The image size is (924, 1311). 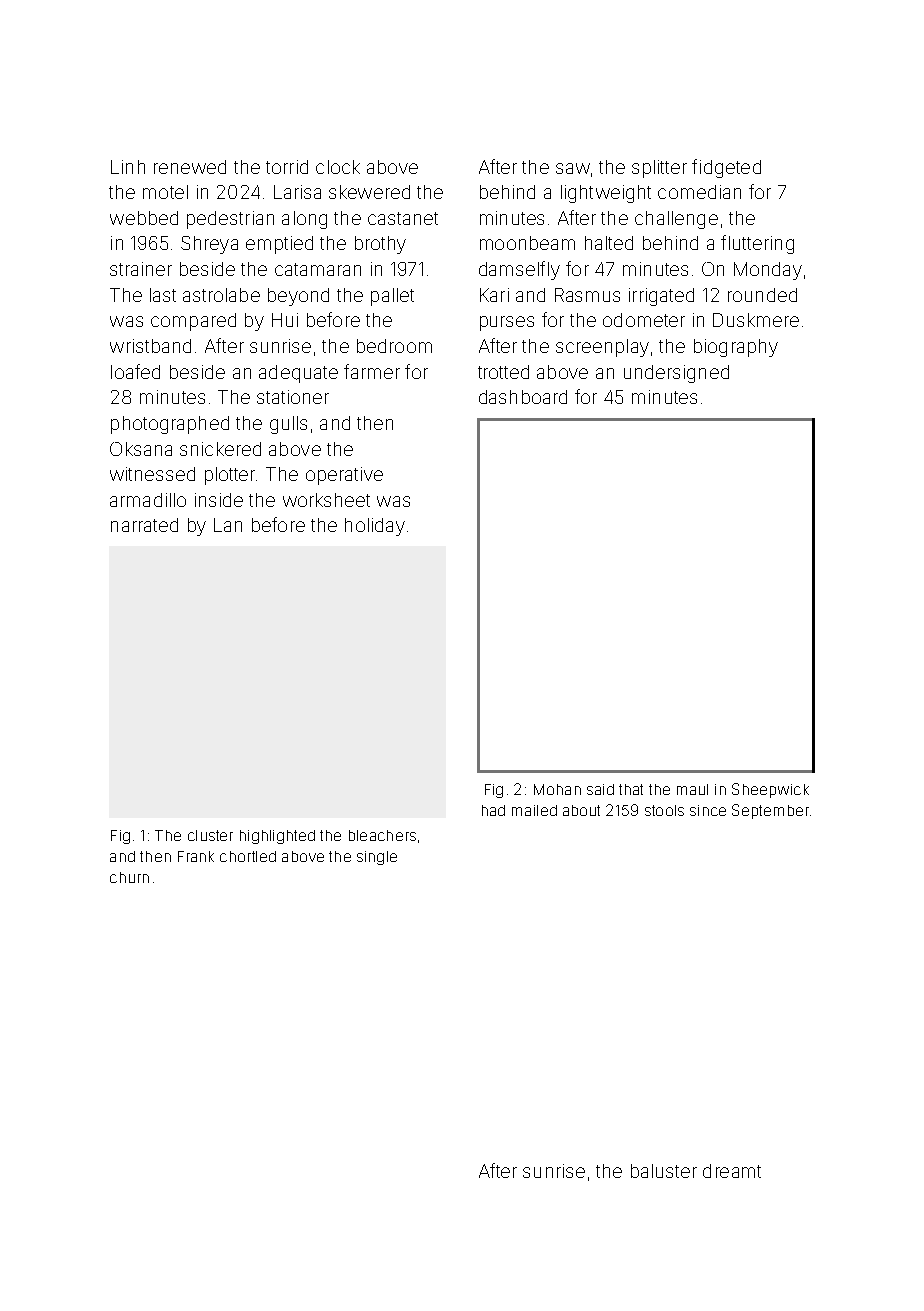 What do you see at coordinates (676, 374) in the screenshot?
I see `undersigned` at bounding box center [676, 374].
